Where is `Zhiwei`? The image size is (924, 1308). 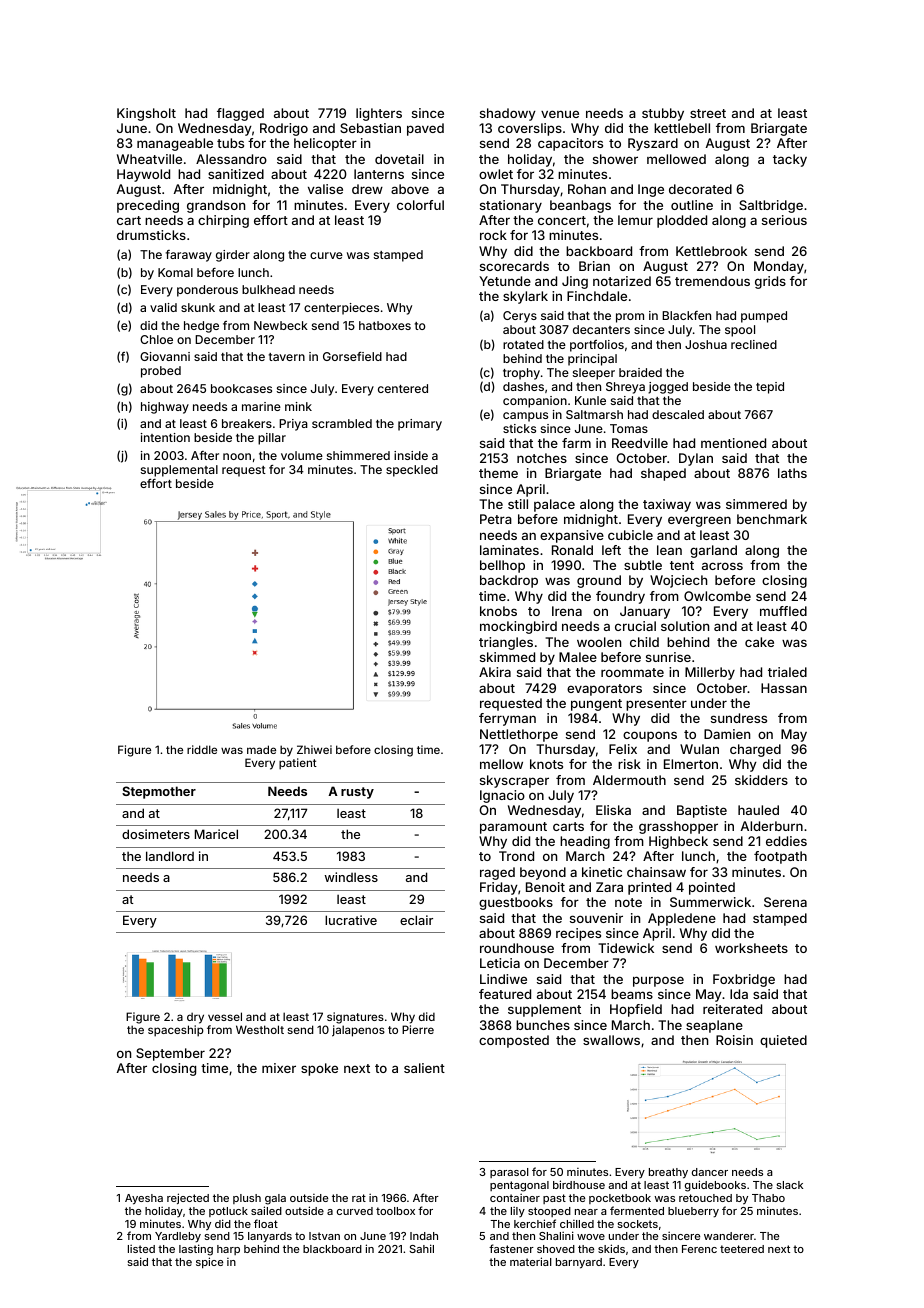
Zhiwei is located at coordinates (314, 749).
